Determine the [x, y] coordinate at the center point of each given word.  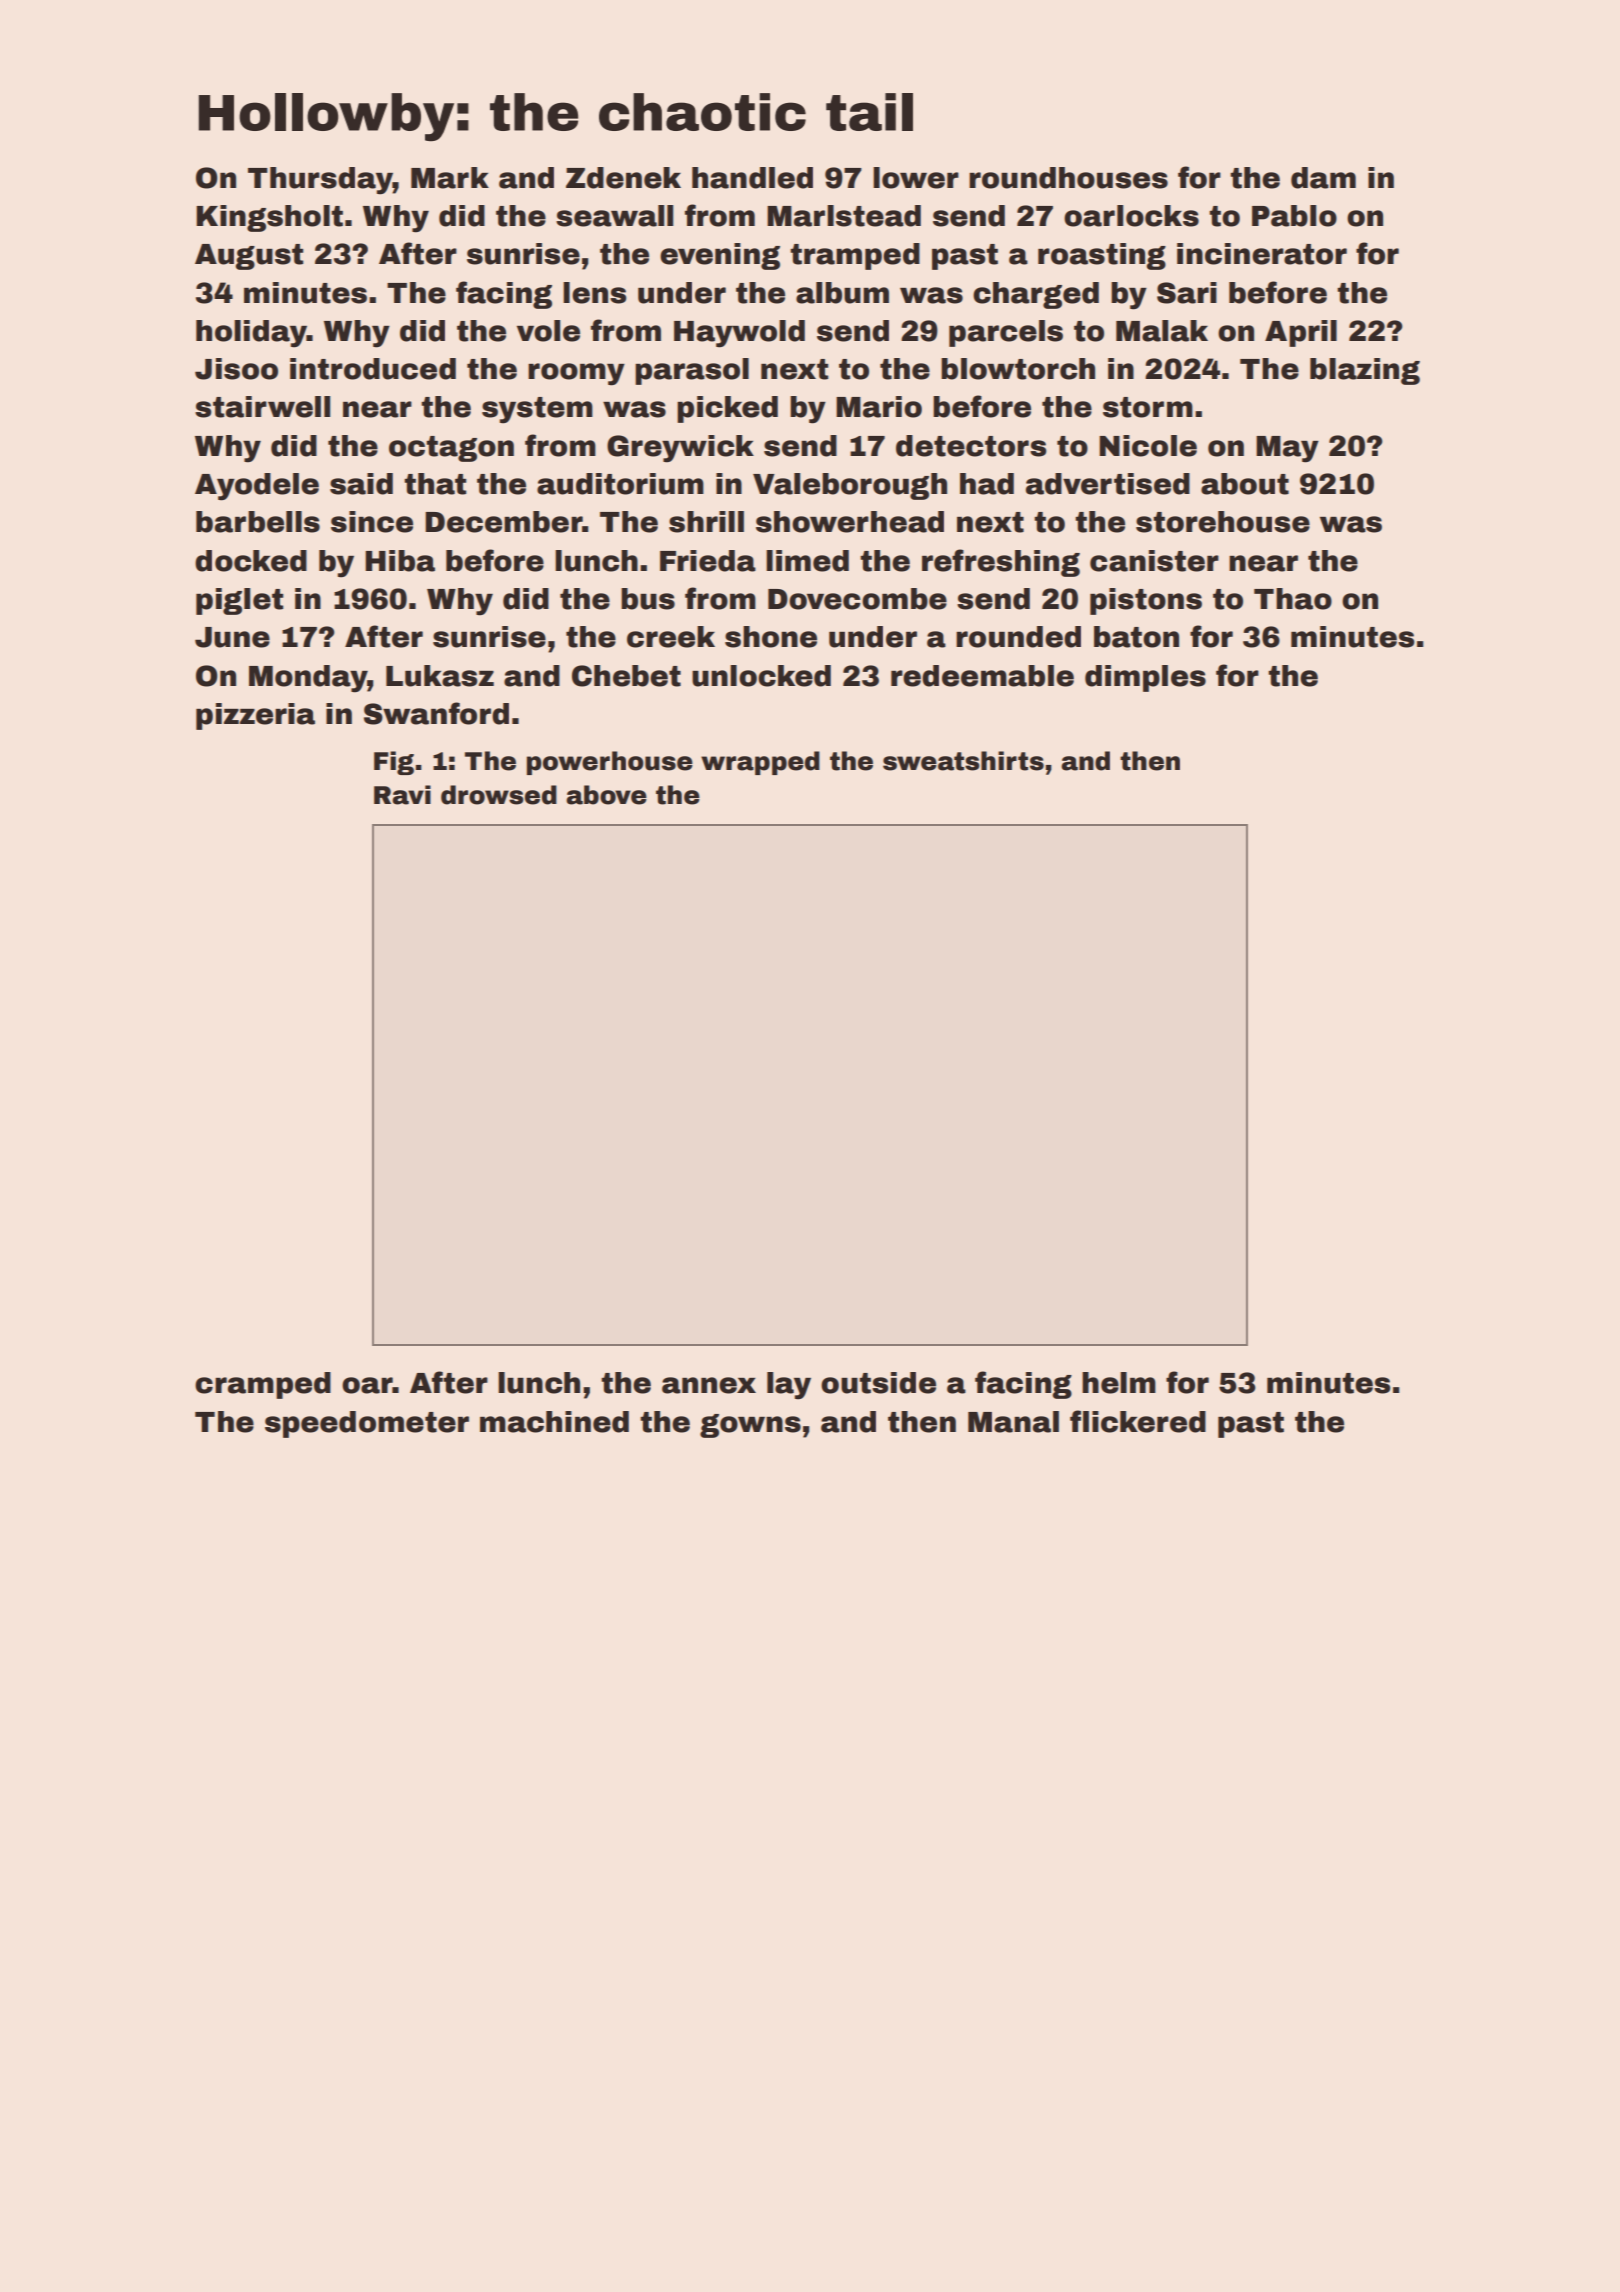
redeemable [982, 676]
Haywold [739, 334]
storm [1148, 407]
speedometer [367, 1424]
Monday [308, 679]
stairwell [262, 407]
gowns [750, 1426]
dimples [1145, 678]
